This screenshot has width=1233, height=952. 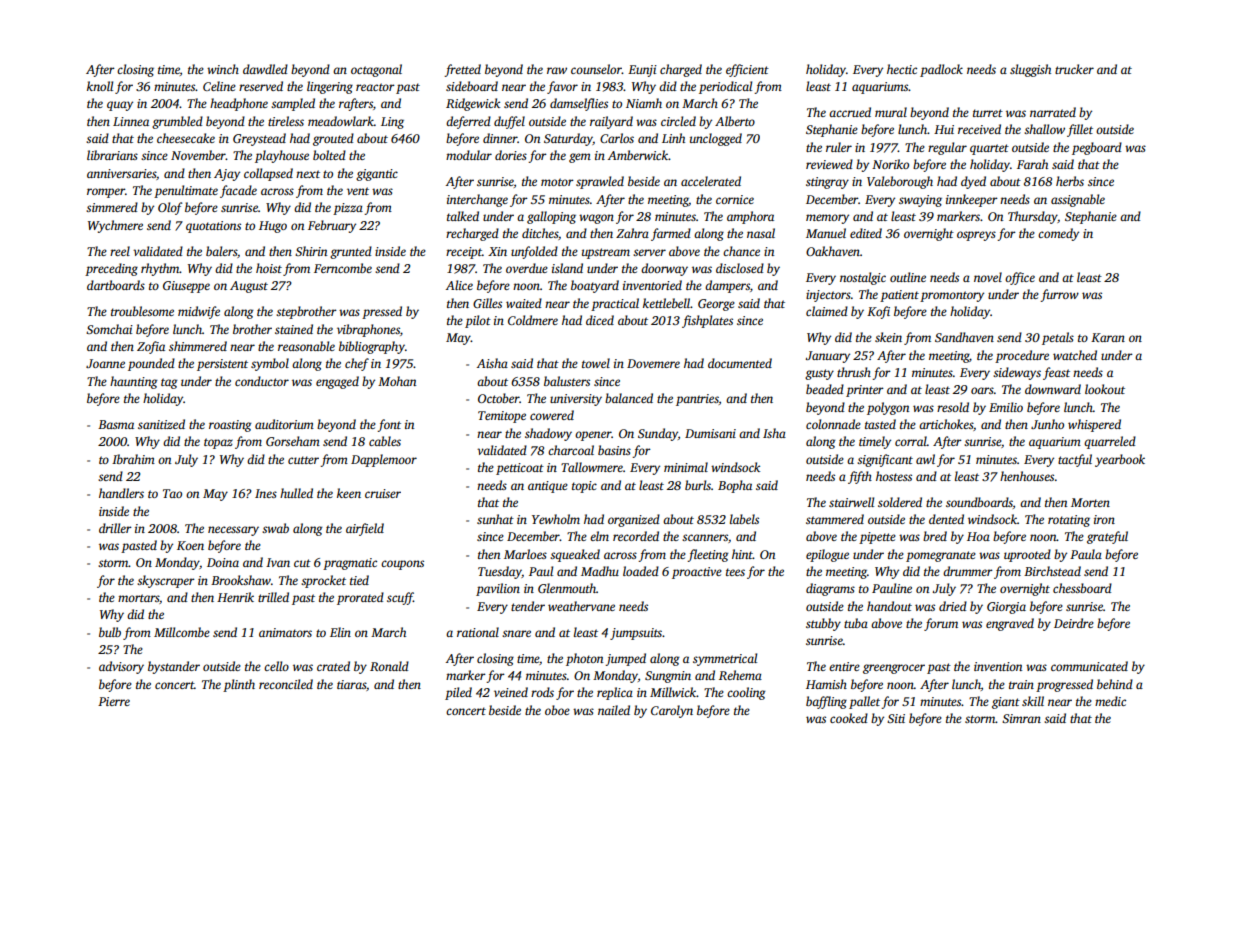 What do you see at coordinates (473, 104) in the screenshot?
I see `Ridgewick` at bounding box center [473, 104].
